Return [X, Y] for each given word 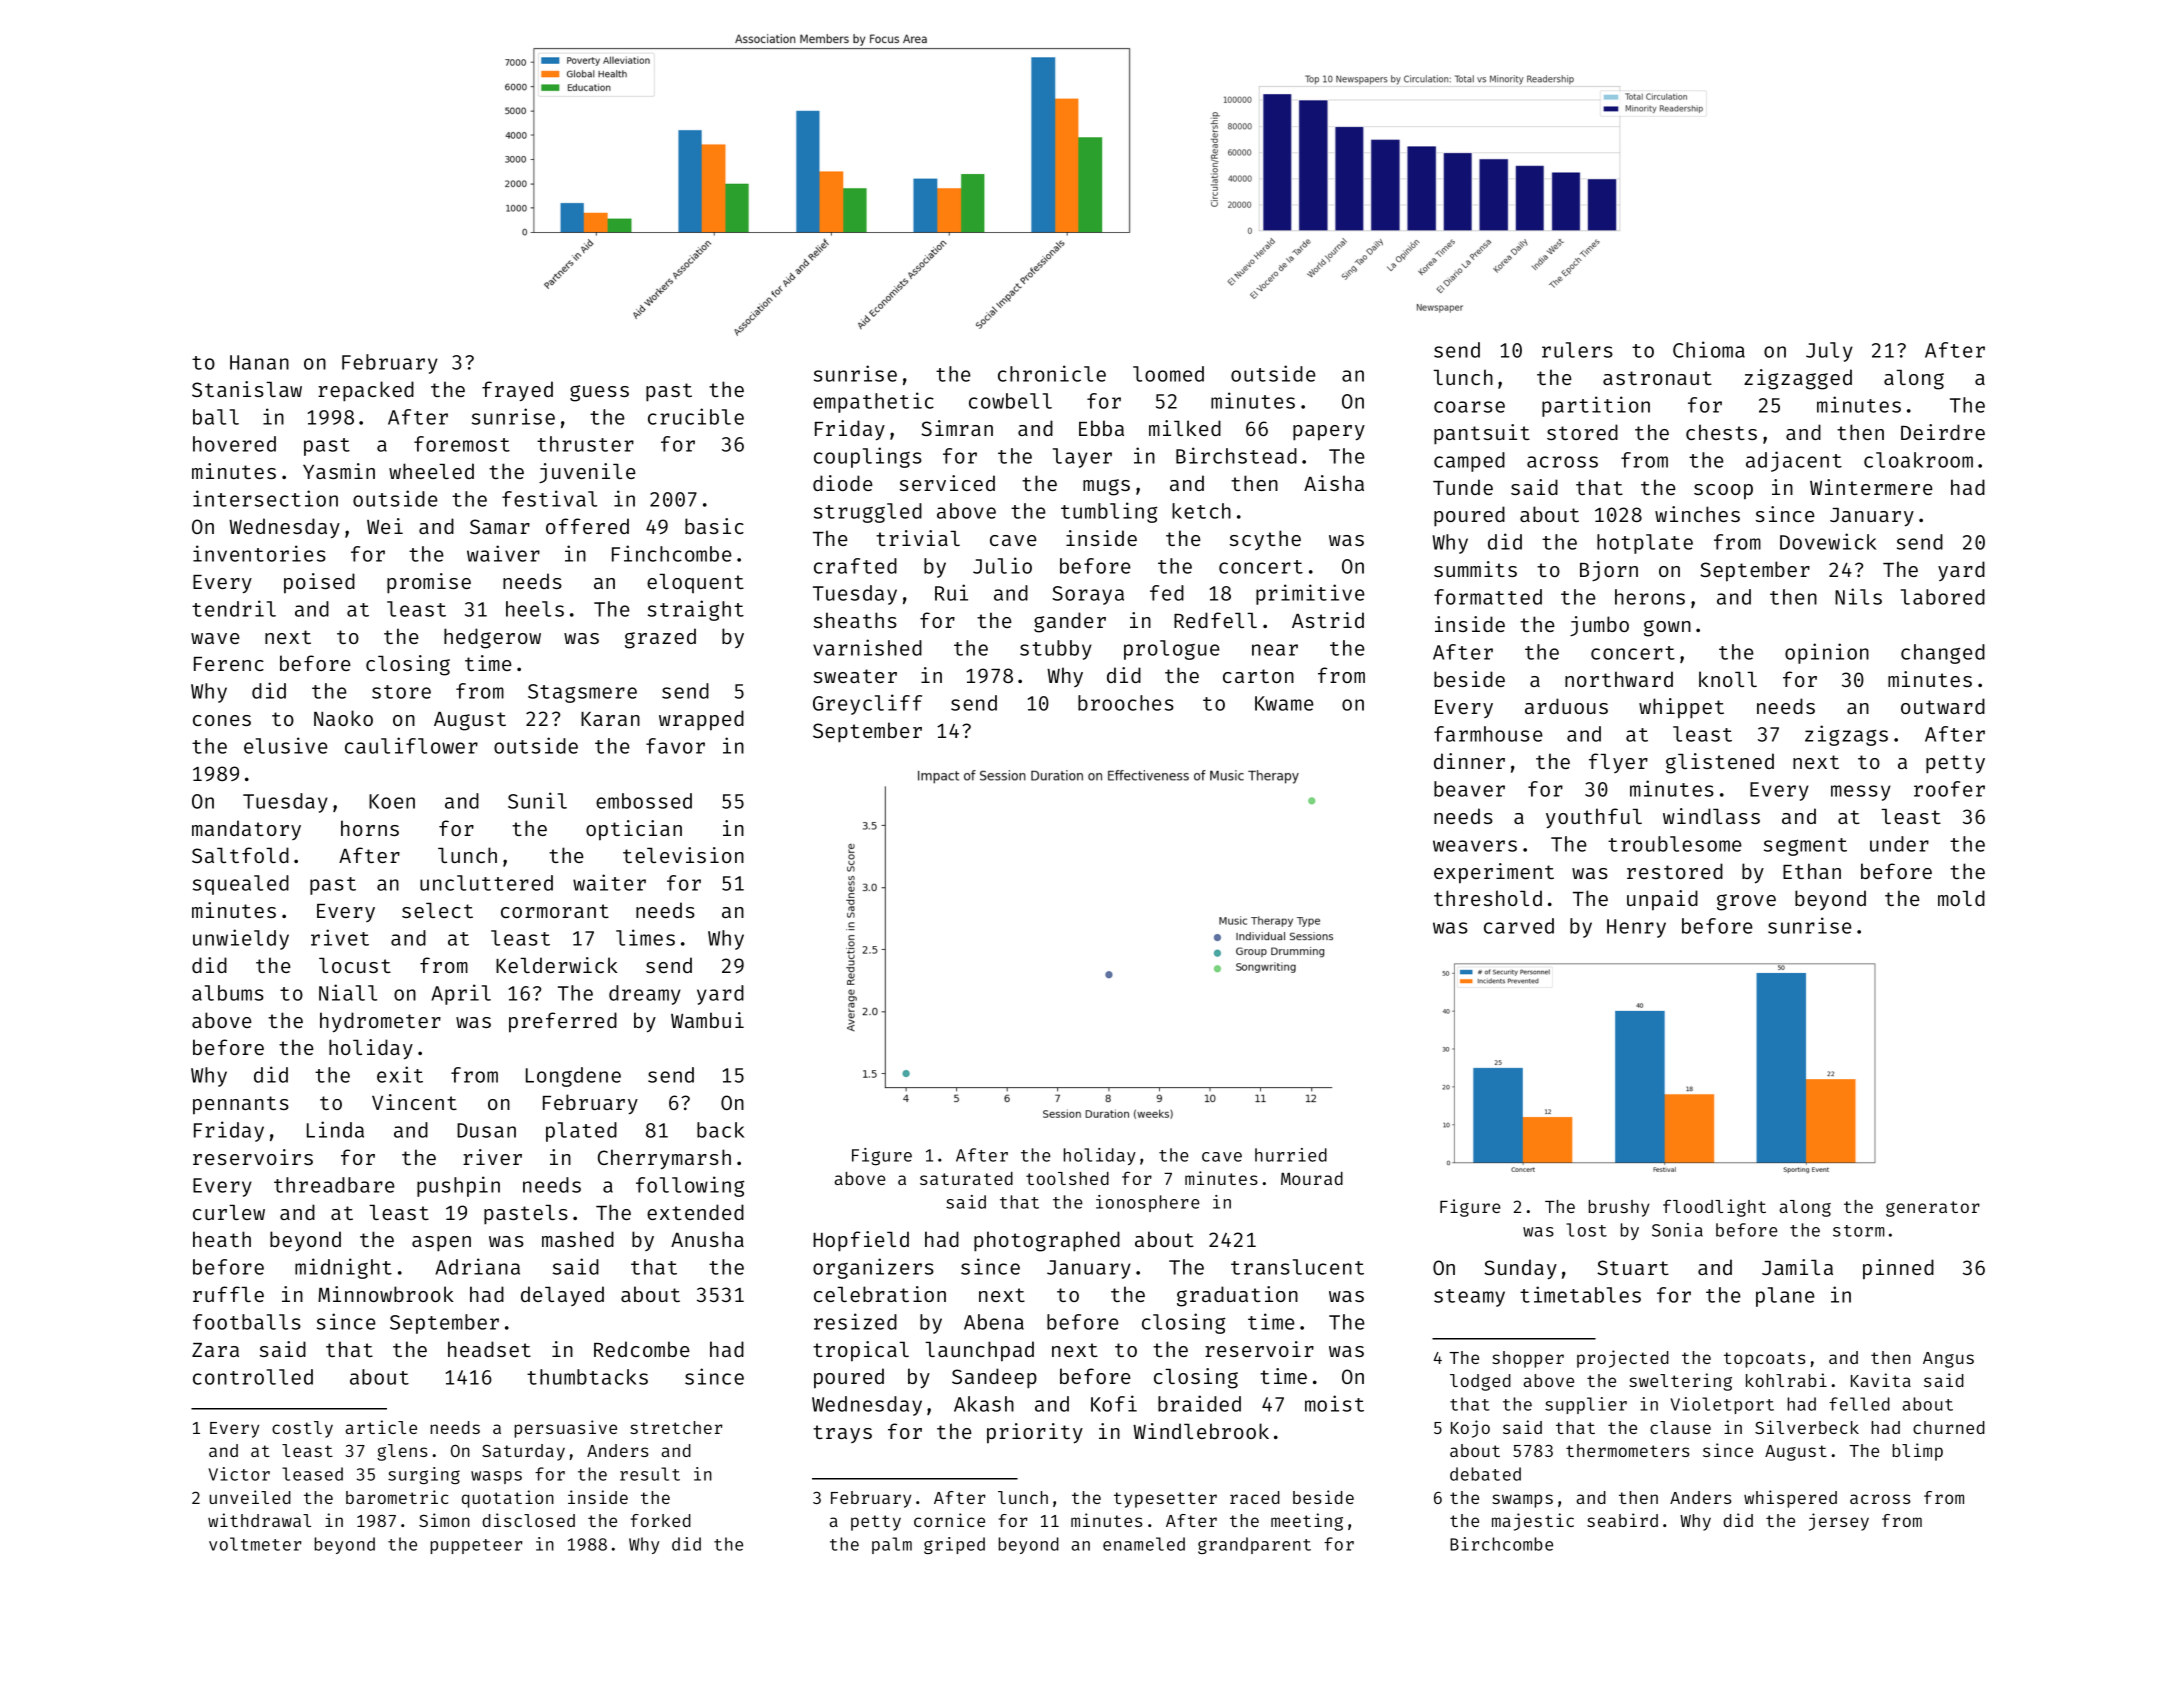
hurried [1291, 1155]
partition [1596, 406]
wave [215, 638]
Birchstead [1236, 455]
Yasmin [339, 471]
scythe [1265, 540]
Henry [1636, 928]
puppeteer [476, 1546]
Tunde [1463, 487]
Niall [348, 992]
